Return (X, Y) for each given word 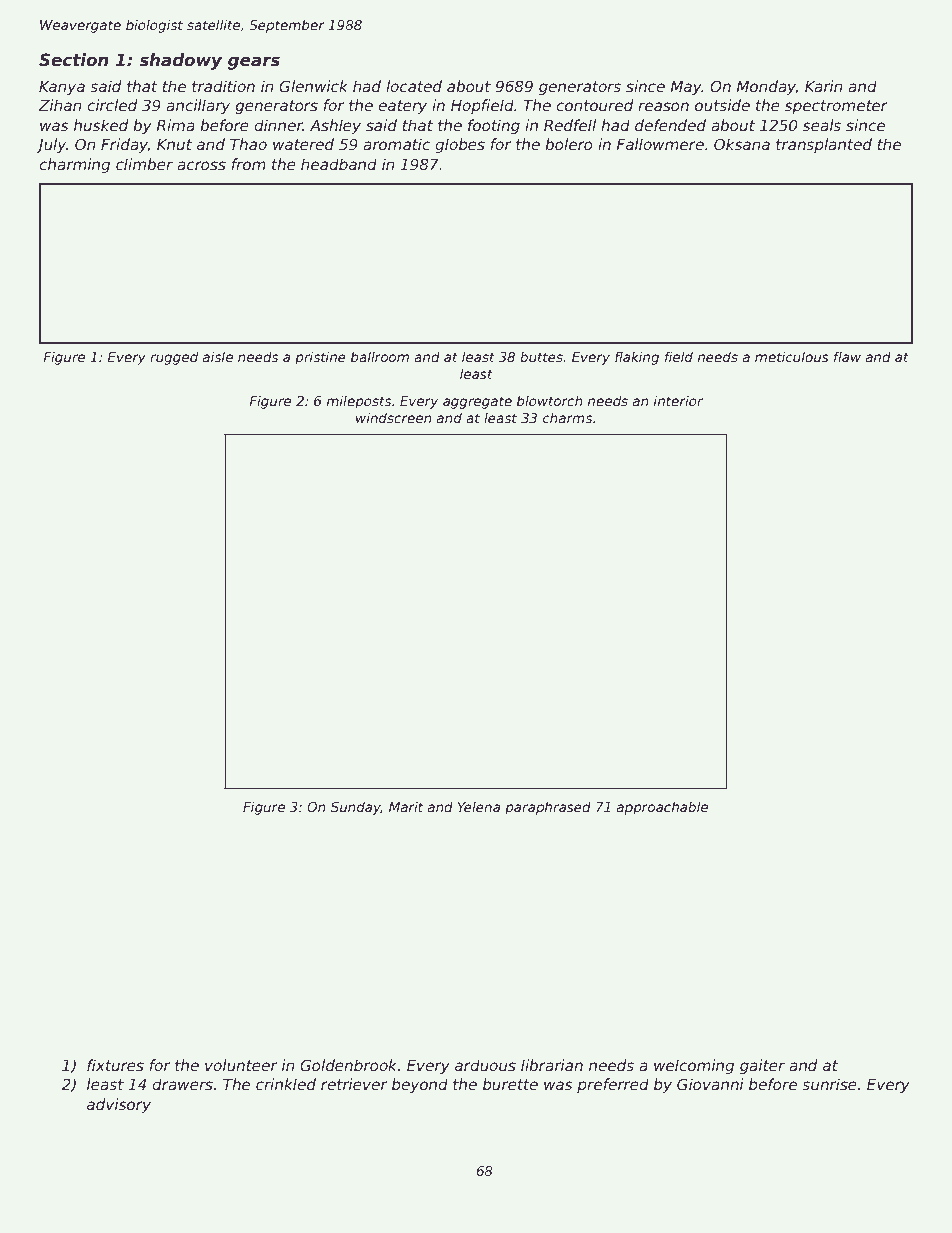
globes (460, 145)
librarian (552, 1065)
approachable (662, 808)
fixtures (115, 1065)
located (414, 86)
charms (567, 417)
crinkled (286, 1084)
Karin (824, 86)
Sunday (356, 808)
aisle (218, 356)
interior (678, 400)
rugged (174, 358)
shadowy (180, 61)
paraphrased (548, 808)
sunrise (829, 1084)
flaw (847, 356)
